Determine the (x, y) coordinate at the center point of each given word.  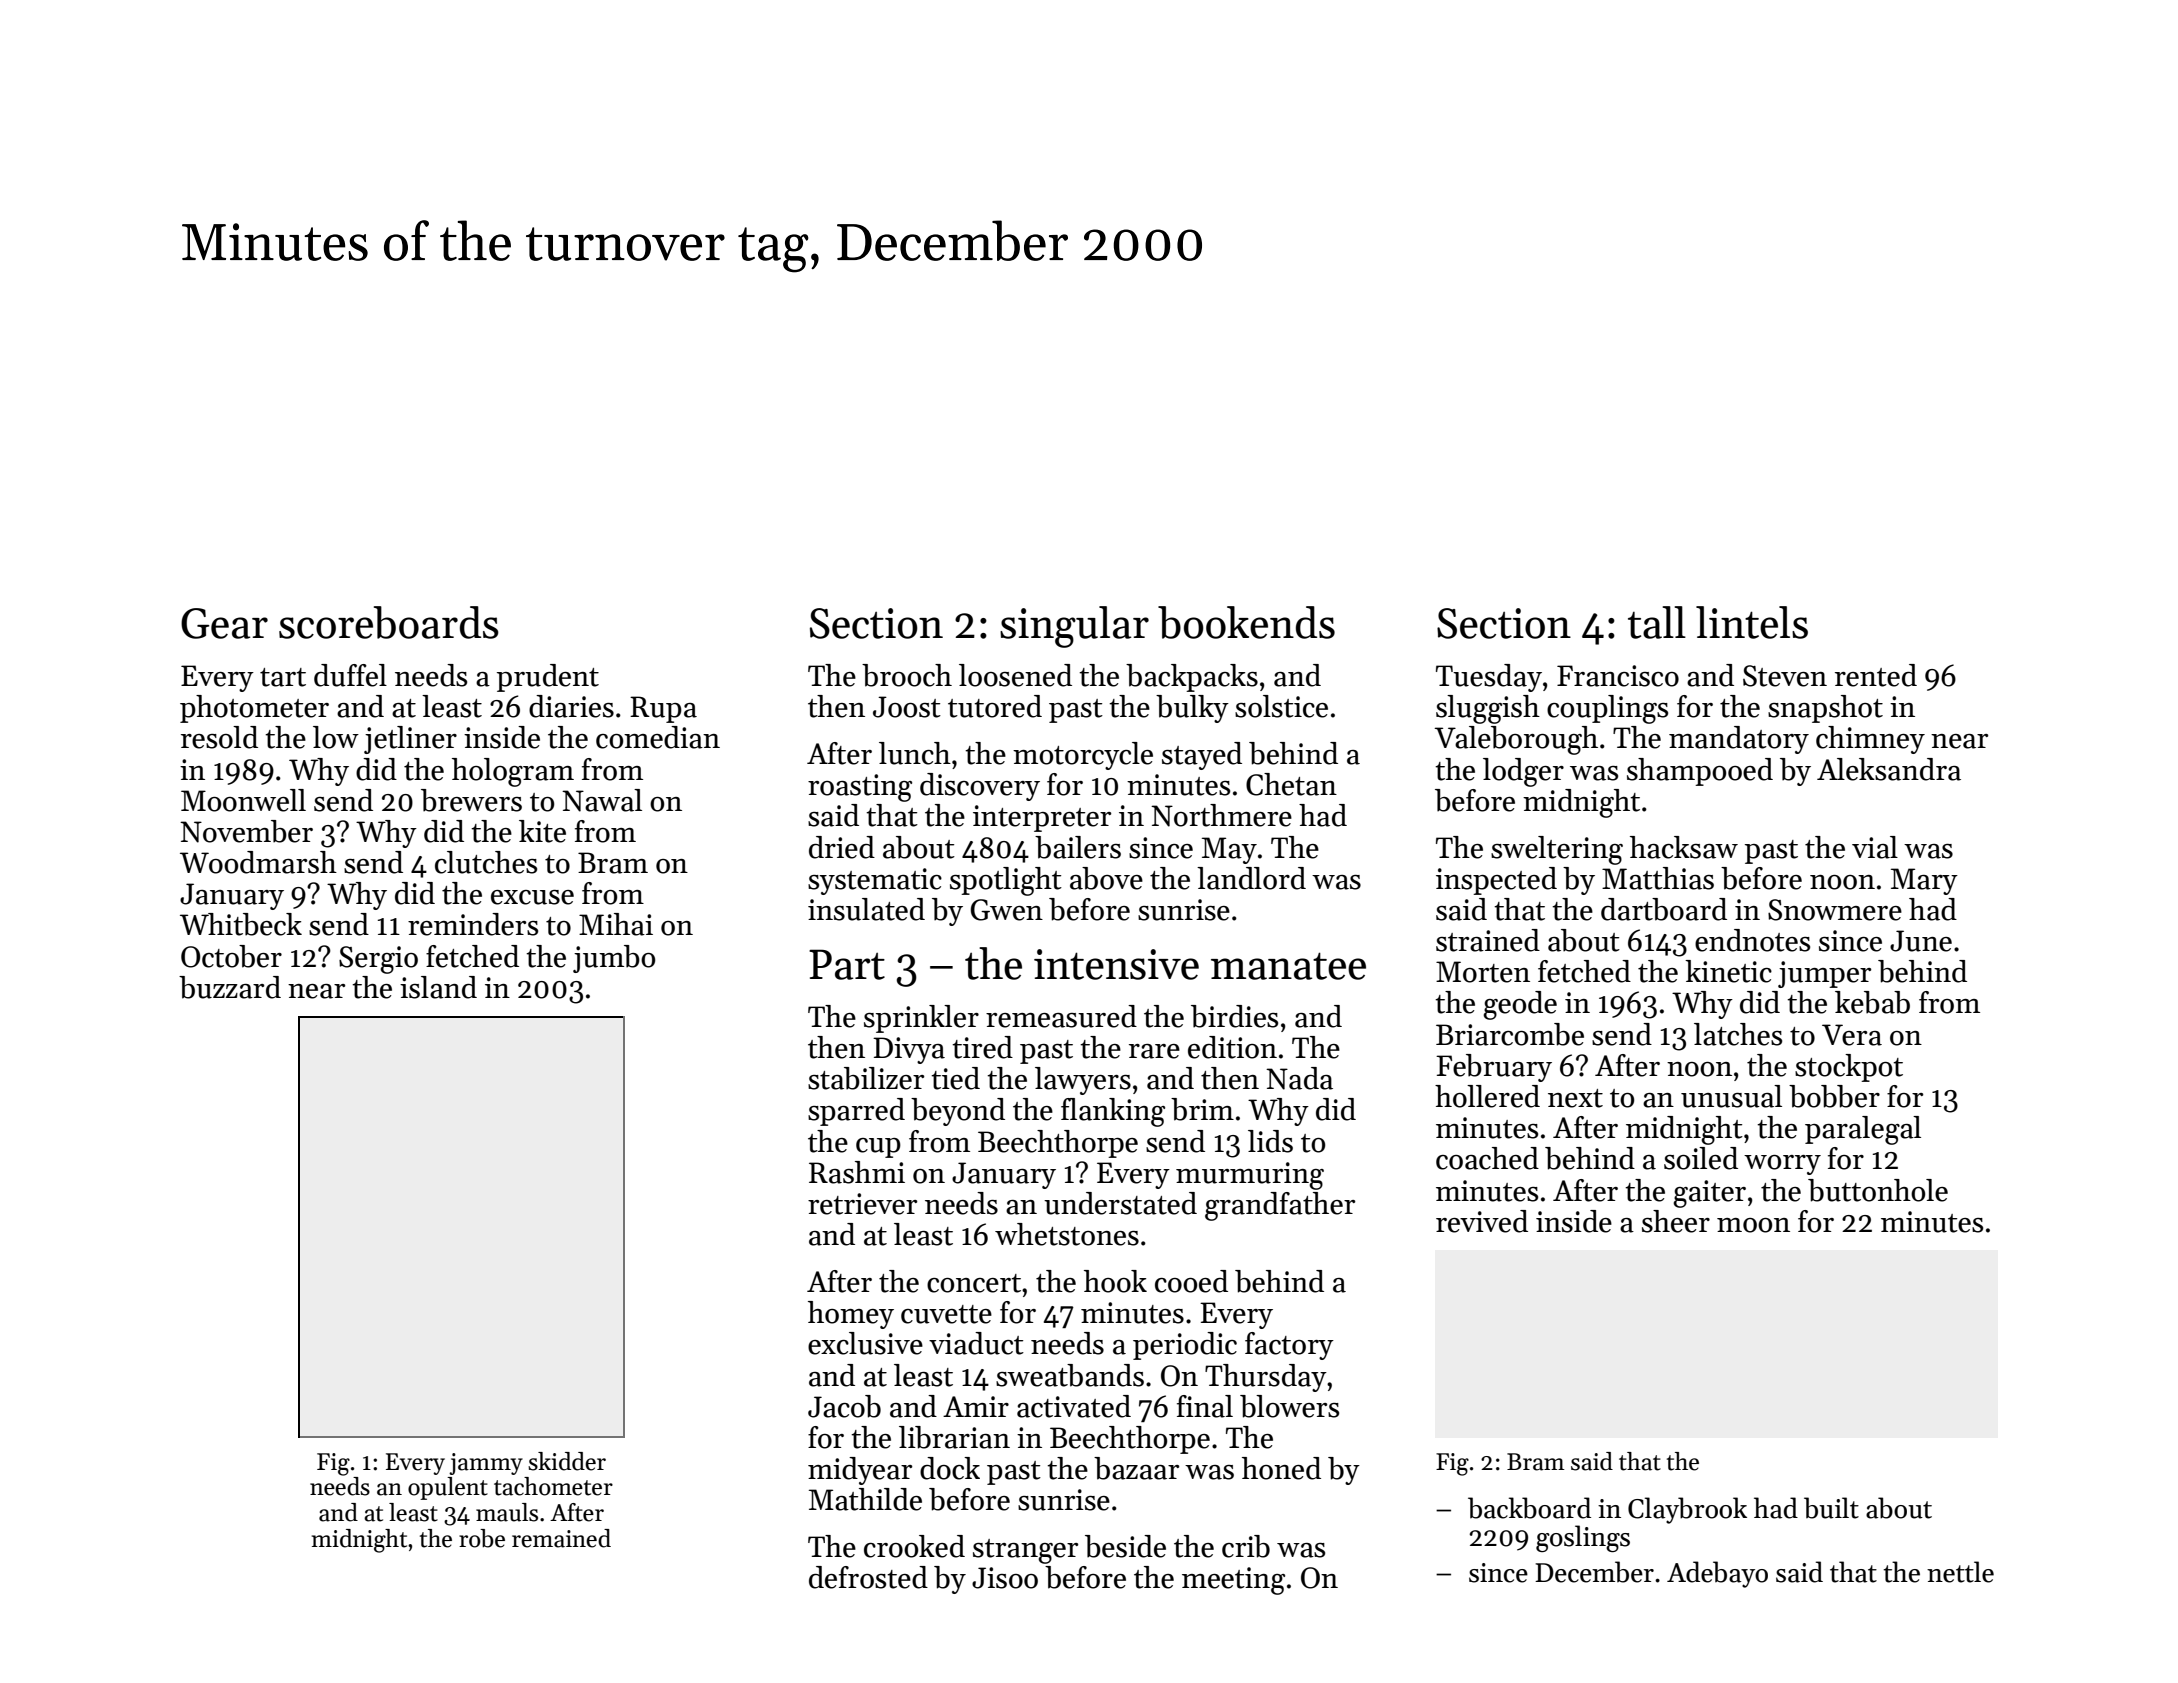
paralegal (1863, 1130)
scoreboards (389, 622)
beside (1125, 1546)
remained (561, 1538)
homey (851, 1315)
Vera (1852, 1035)
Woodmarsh (258, 862)
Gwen (1007, 910)
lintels (1752, 622)
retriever (862, 1204)
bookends (1246, 622)
